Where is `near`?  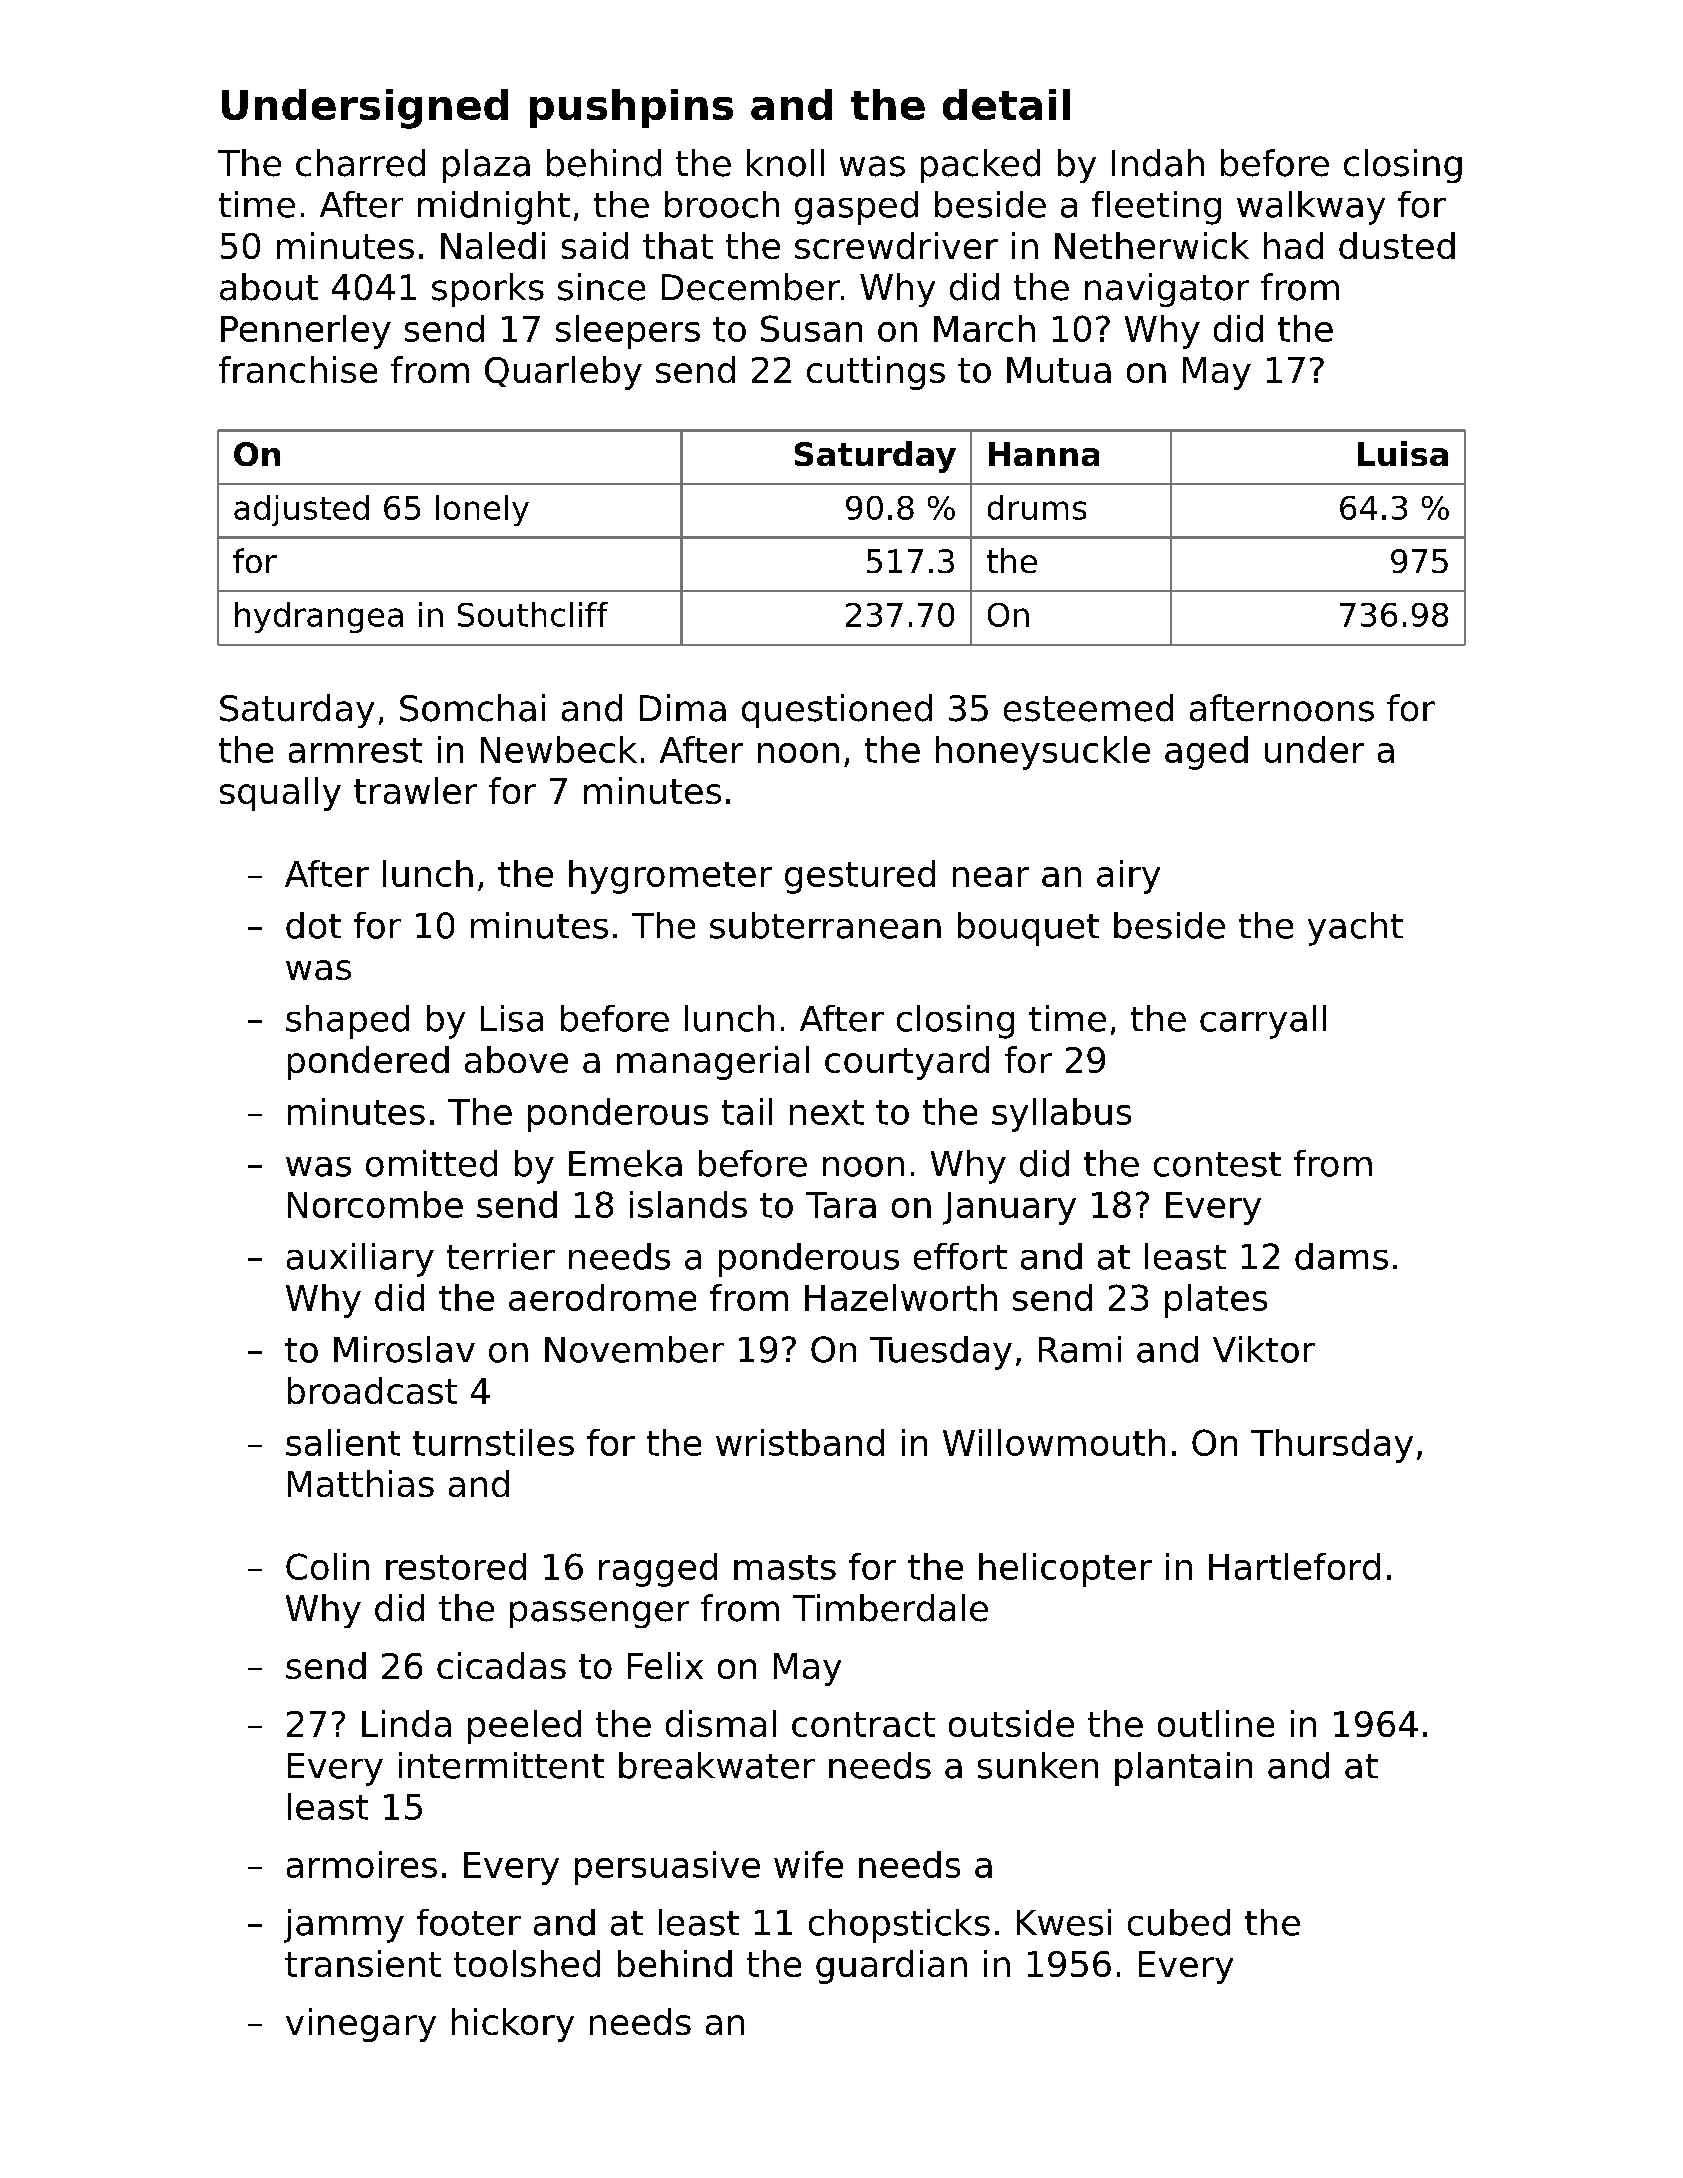
near is located at coordinates (991, 877).
